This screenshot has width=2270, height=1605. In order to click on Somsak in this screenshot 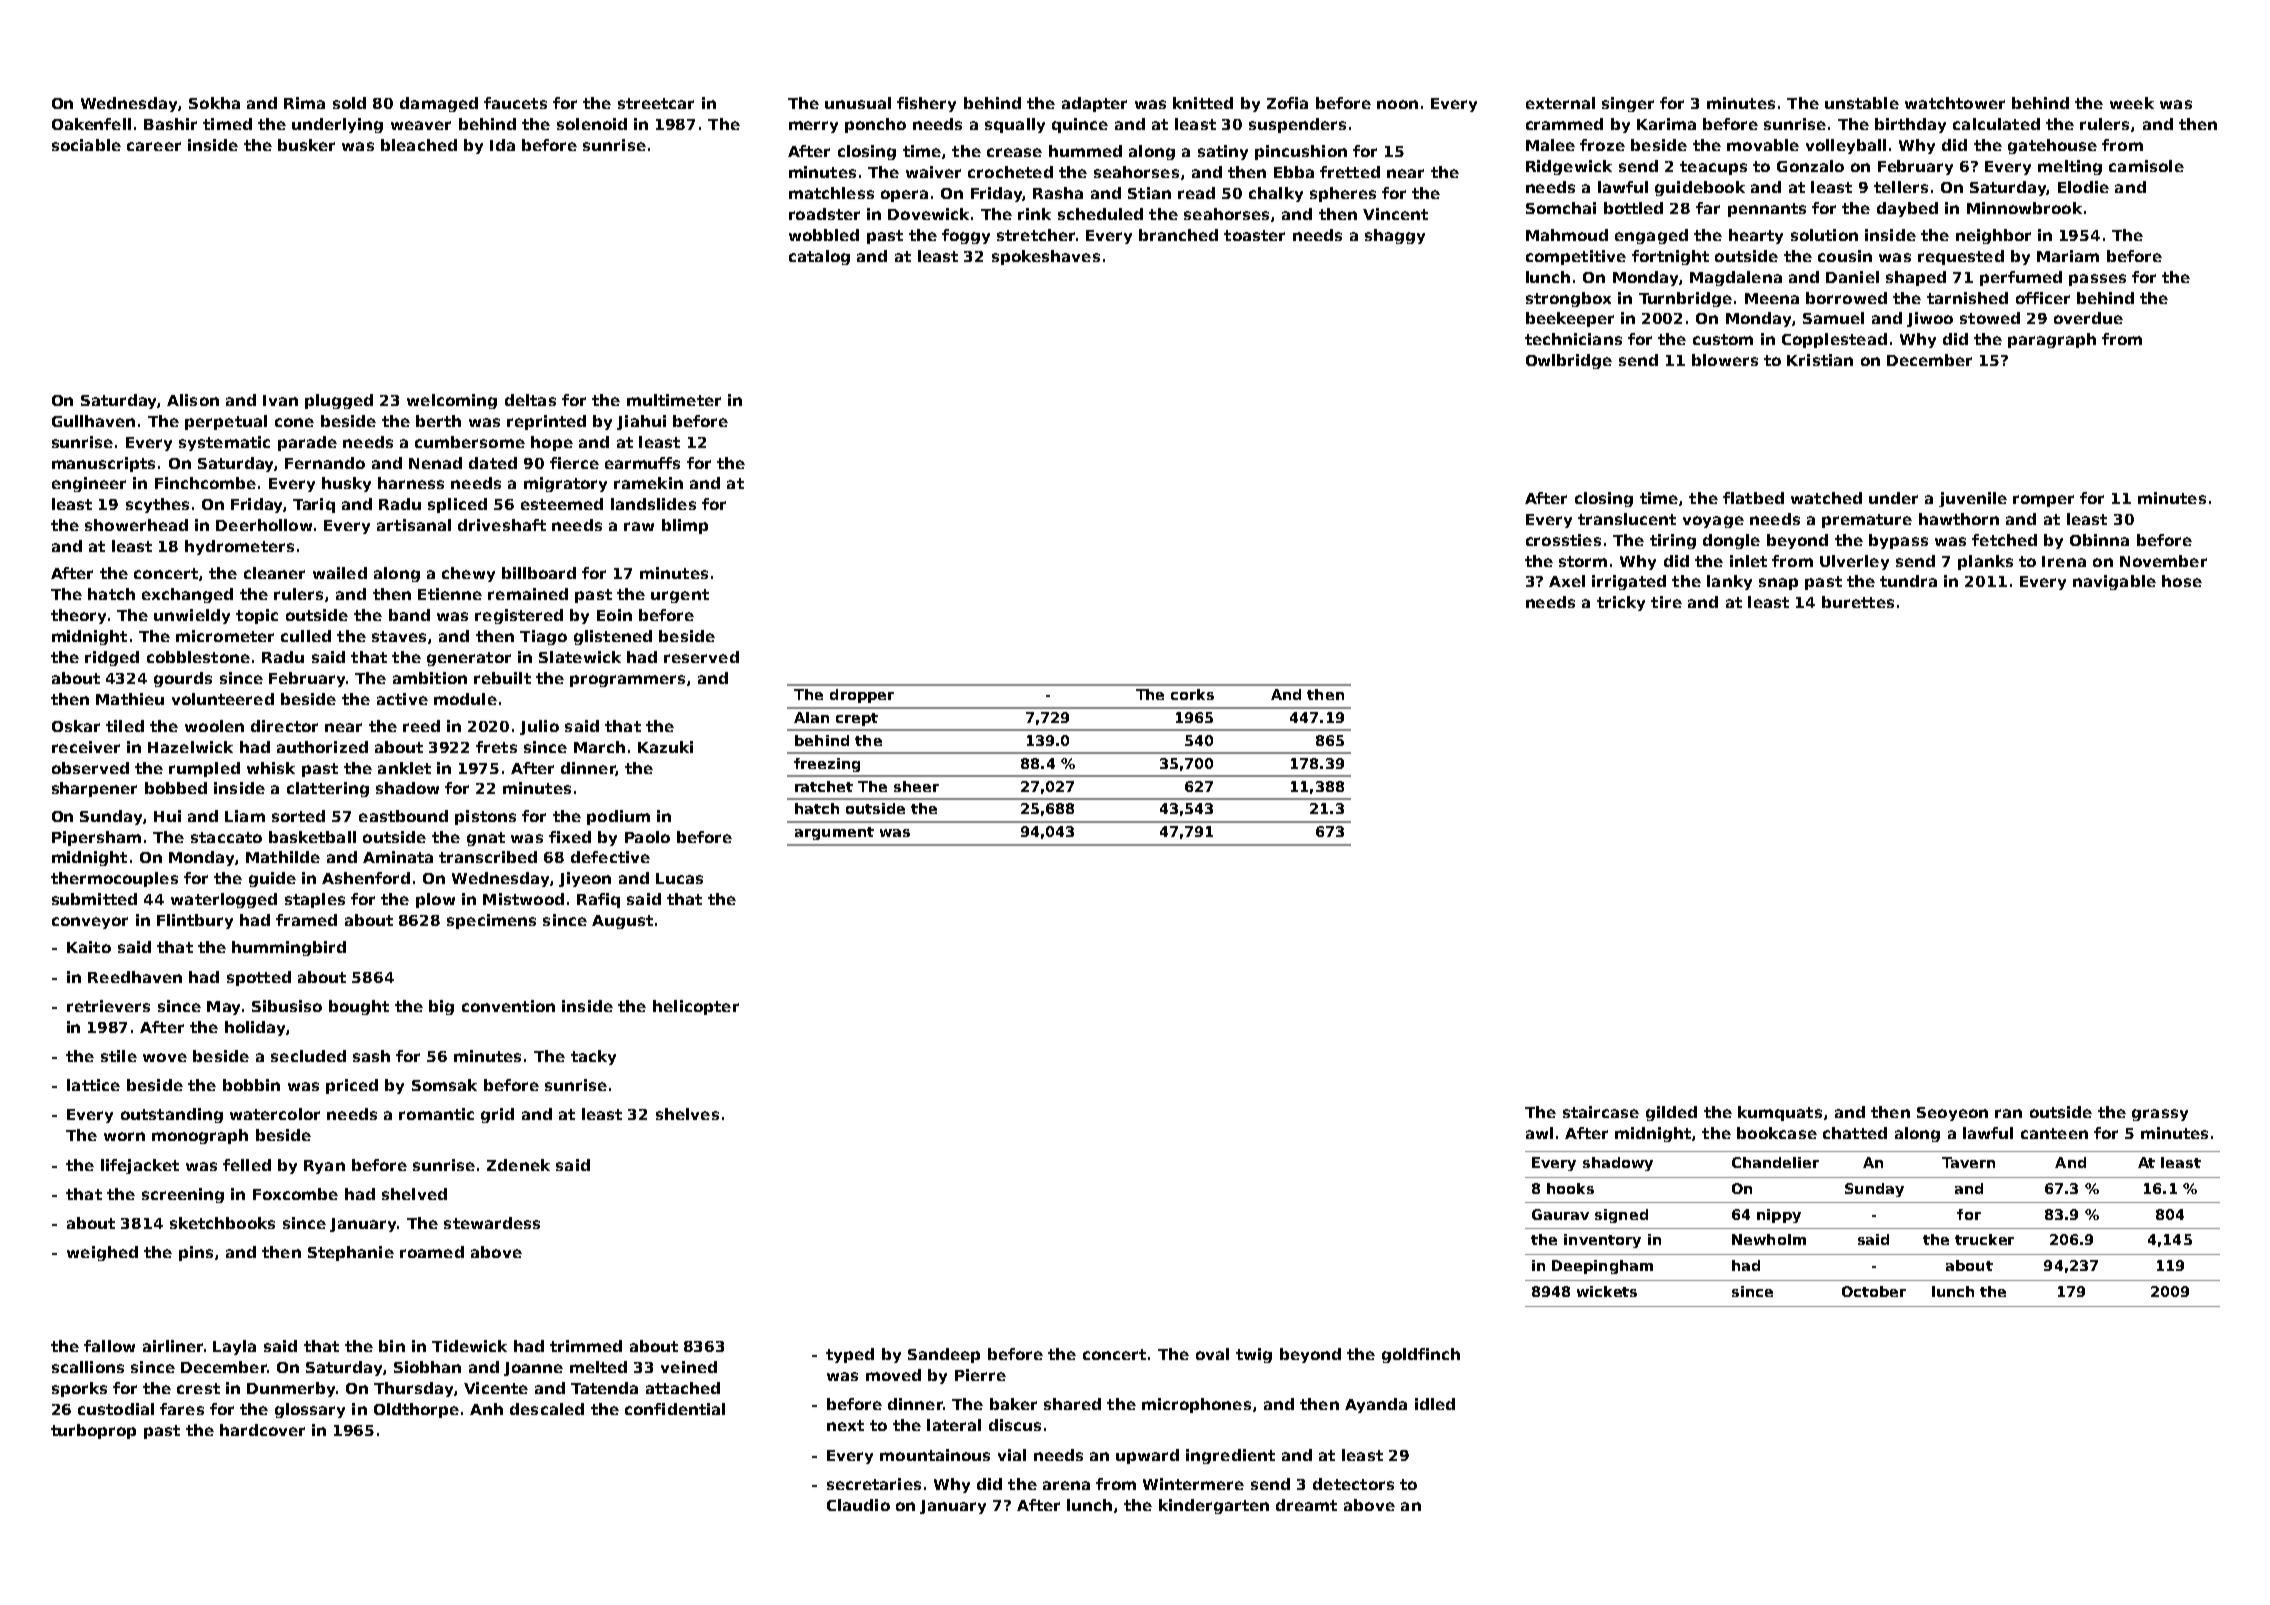, I will do `click(444, 1085)`.
